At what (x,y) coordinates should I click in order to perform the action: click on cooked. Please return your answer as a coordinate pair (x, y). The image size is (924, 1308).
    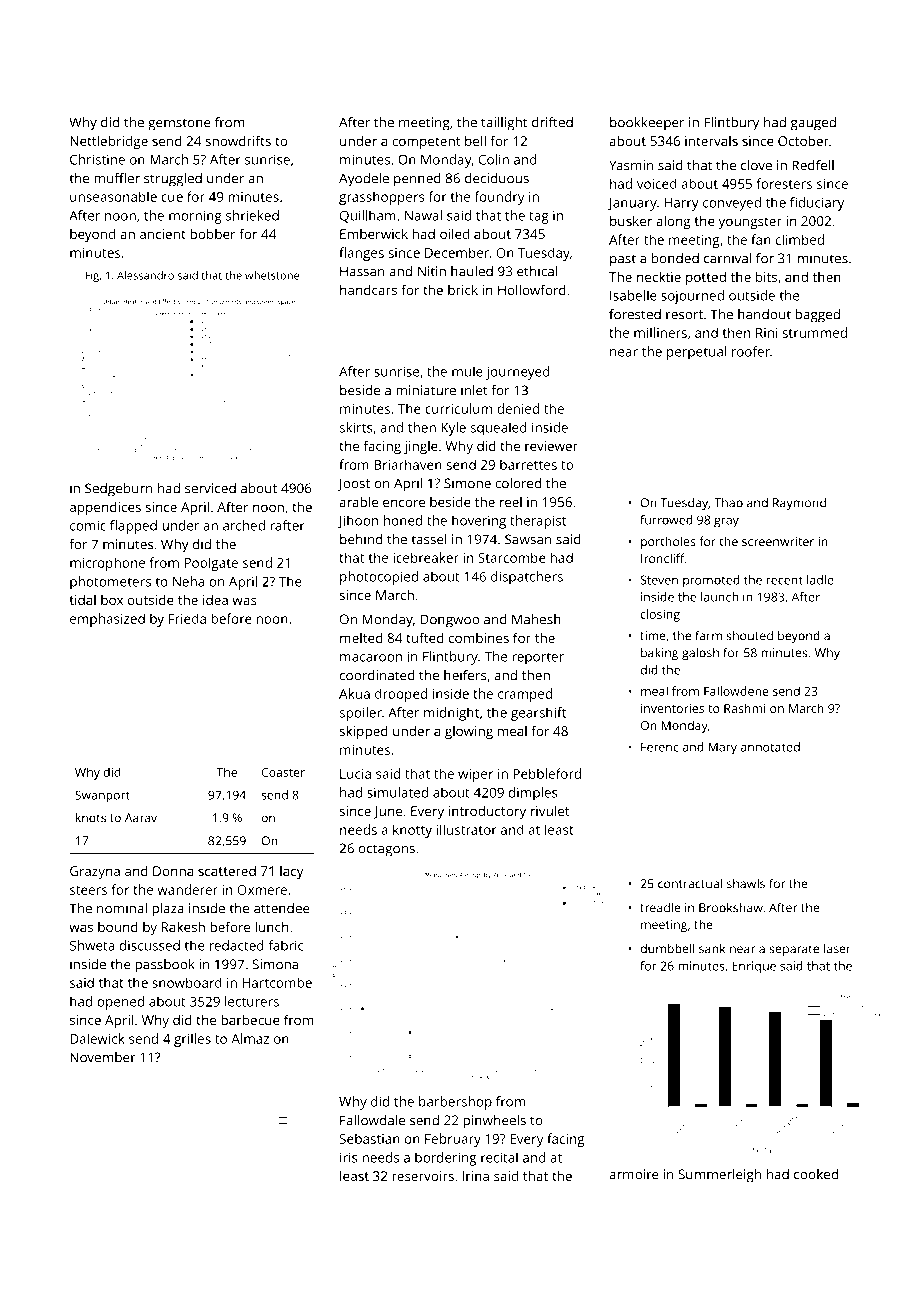
    Looking at the image, I should click on (816, 1174).
